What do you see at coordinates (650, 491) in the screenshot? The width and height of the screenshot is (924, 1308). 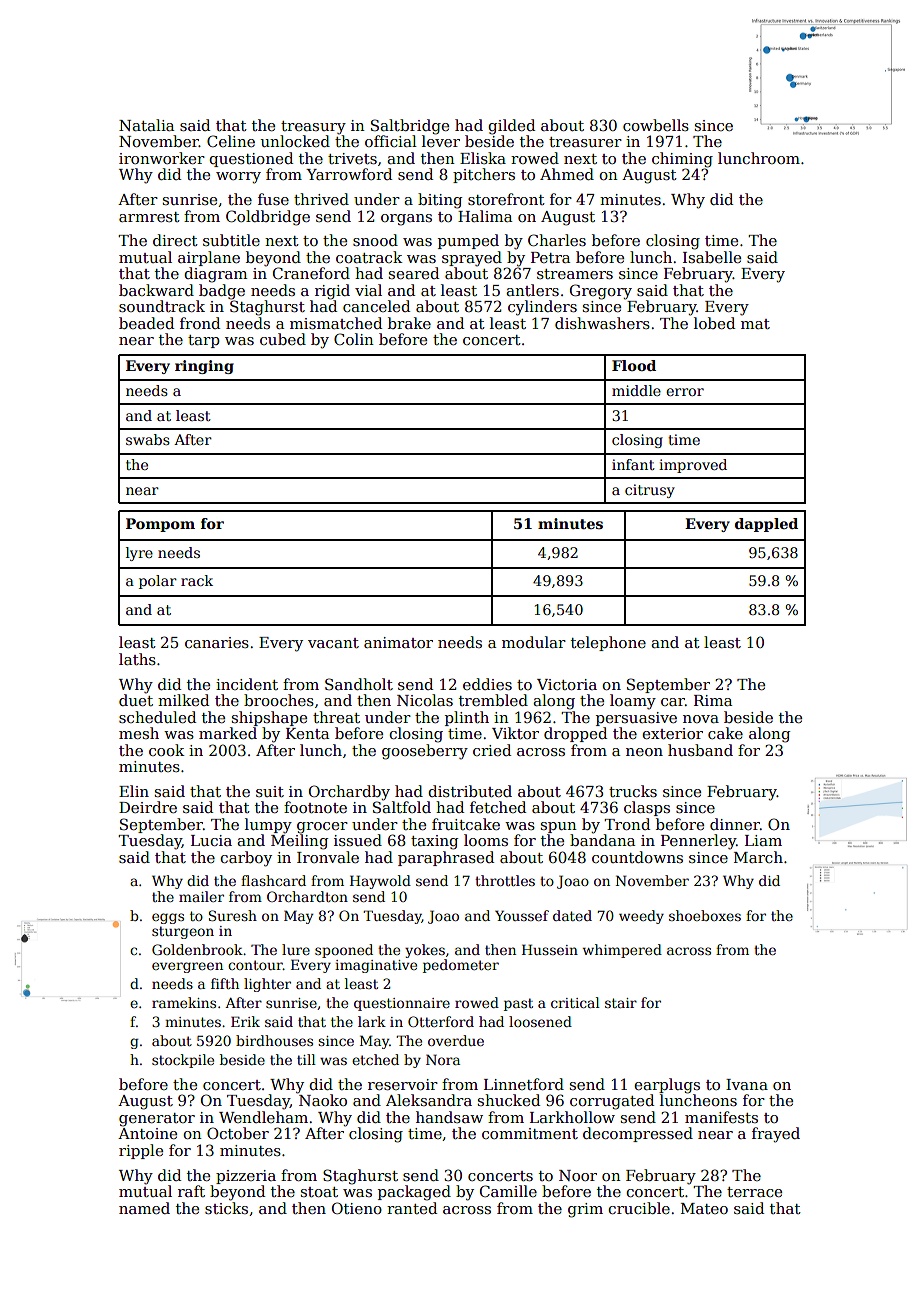 I see `citrusy` at bounding box center [650, 491].
